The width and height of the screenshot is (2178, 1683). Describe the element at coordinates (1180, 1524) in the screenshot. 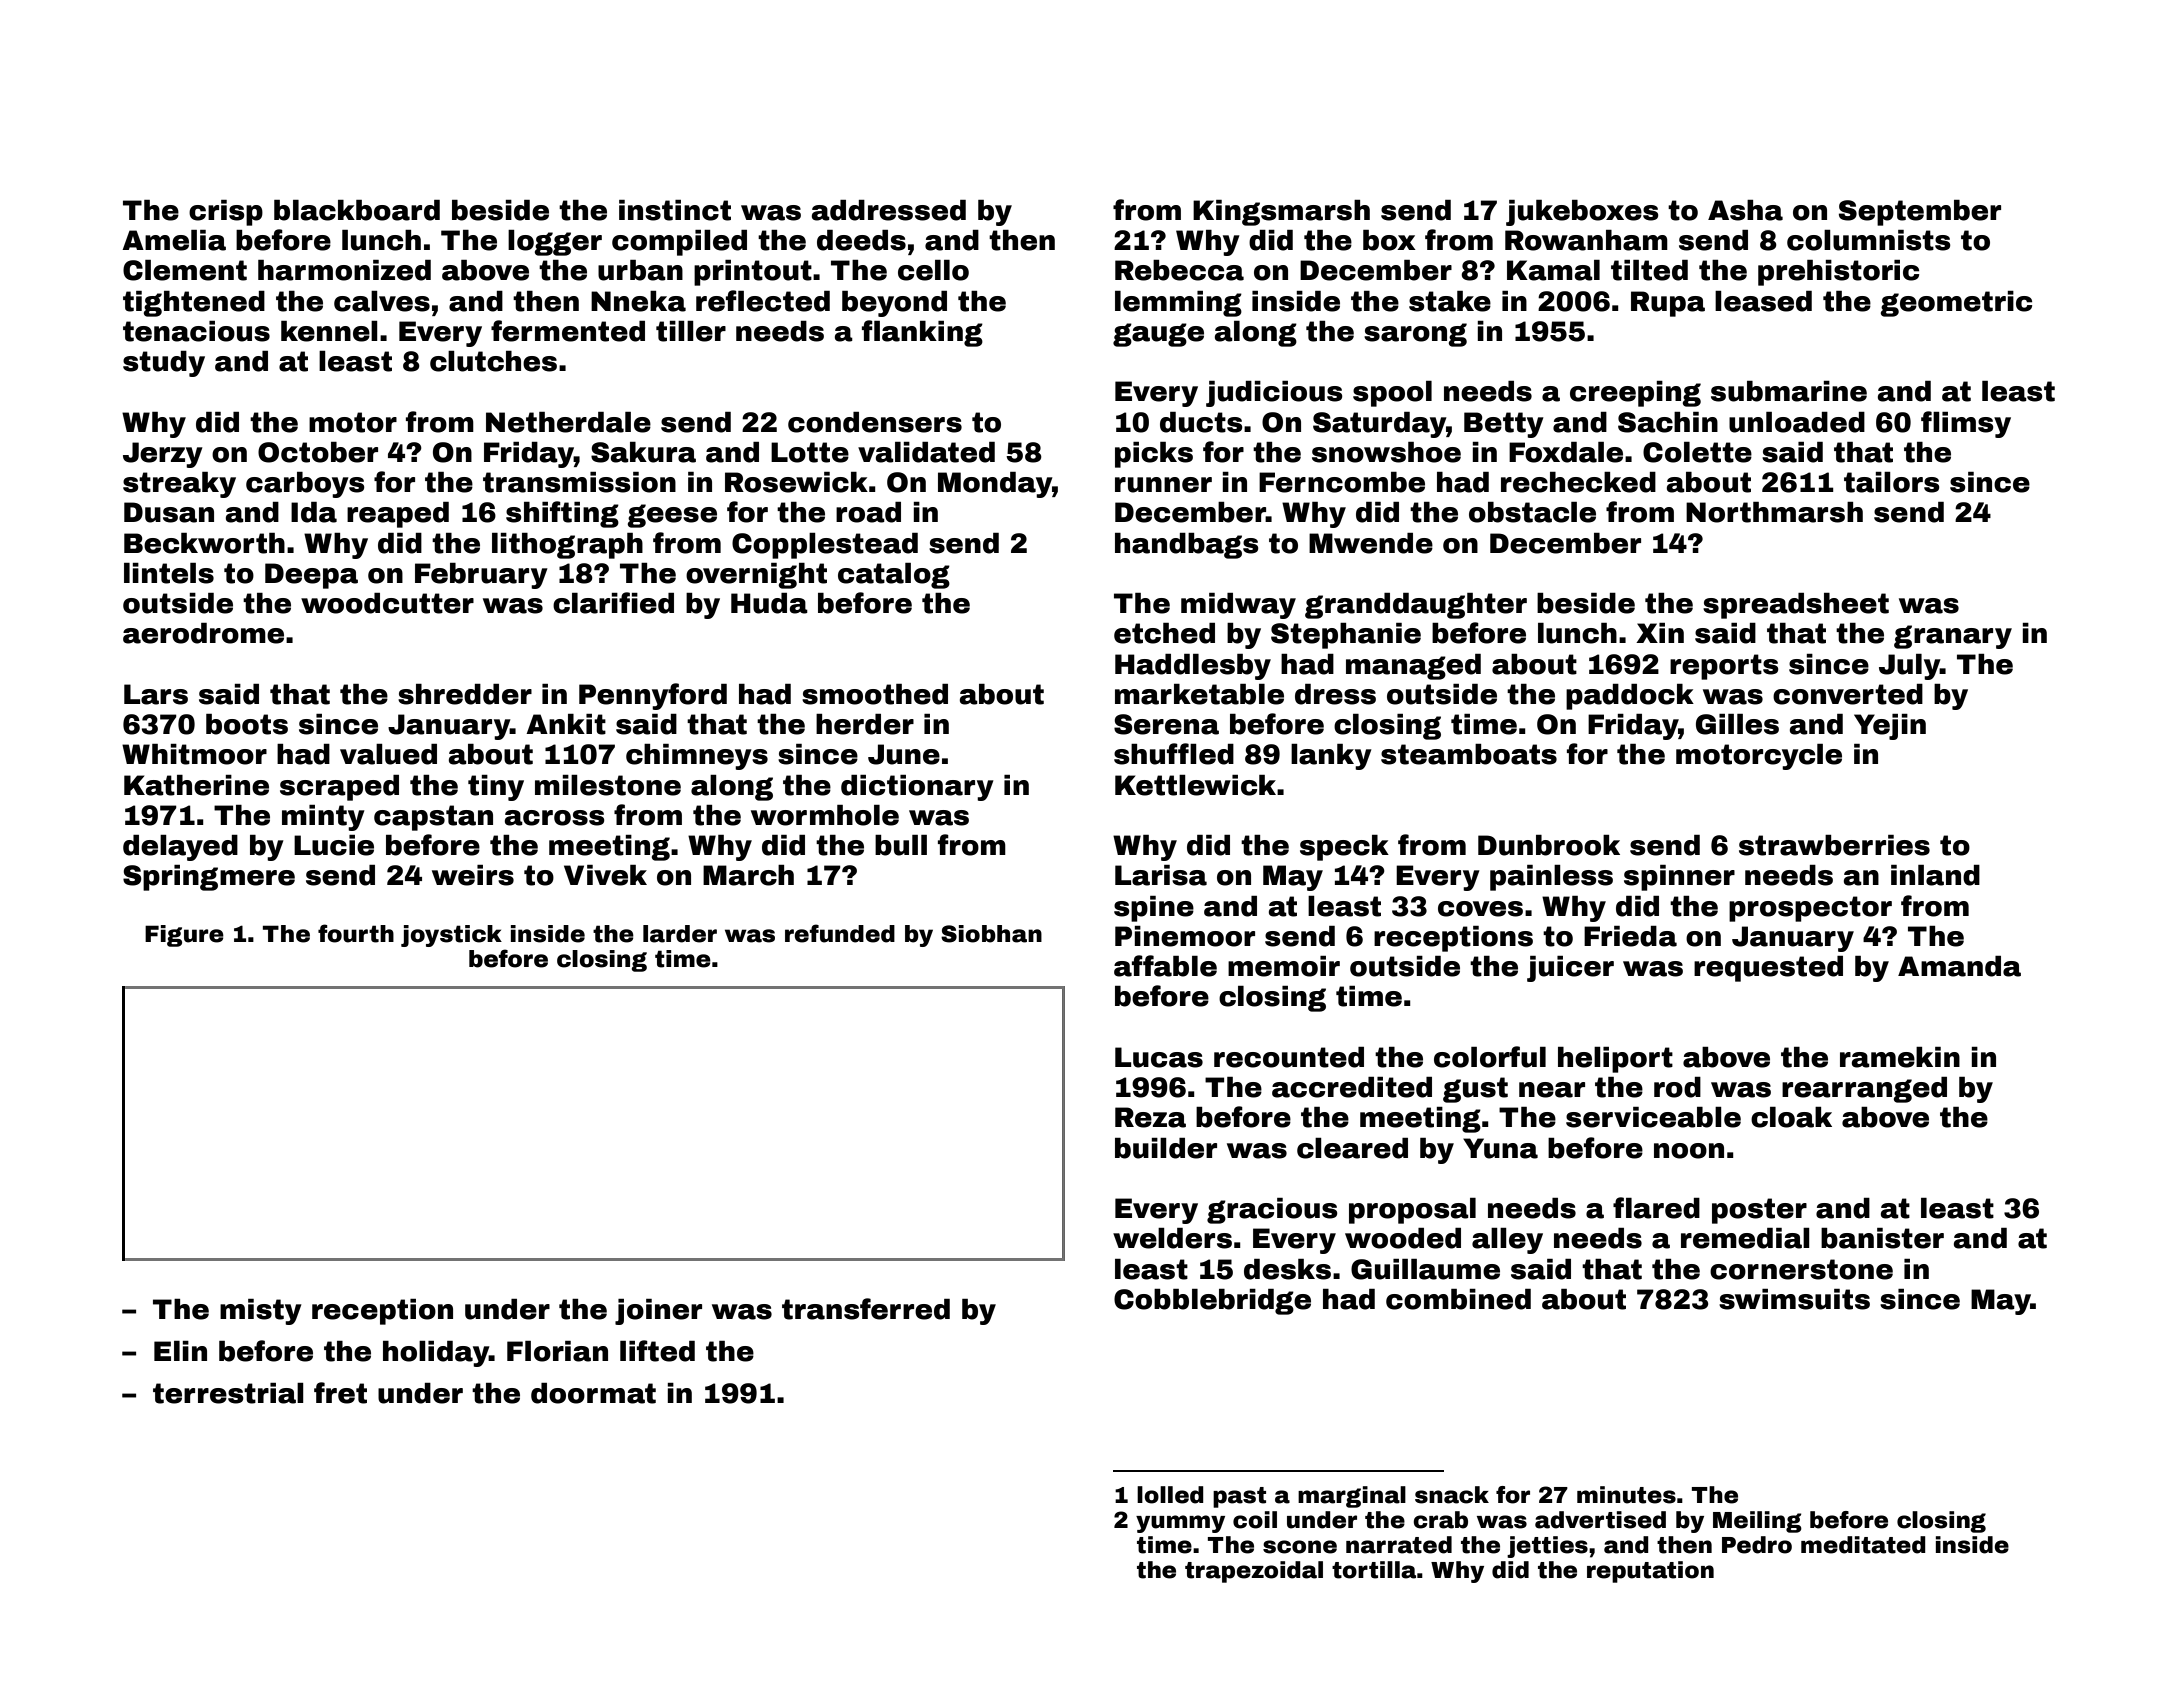

I see `yummy` at that location.
